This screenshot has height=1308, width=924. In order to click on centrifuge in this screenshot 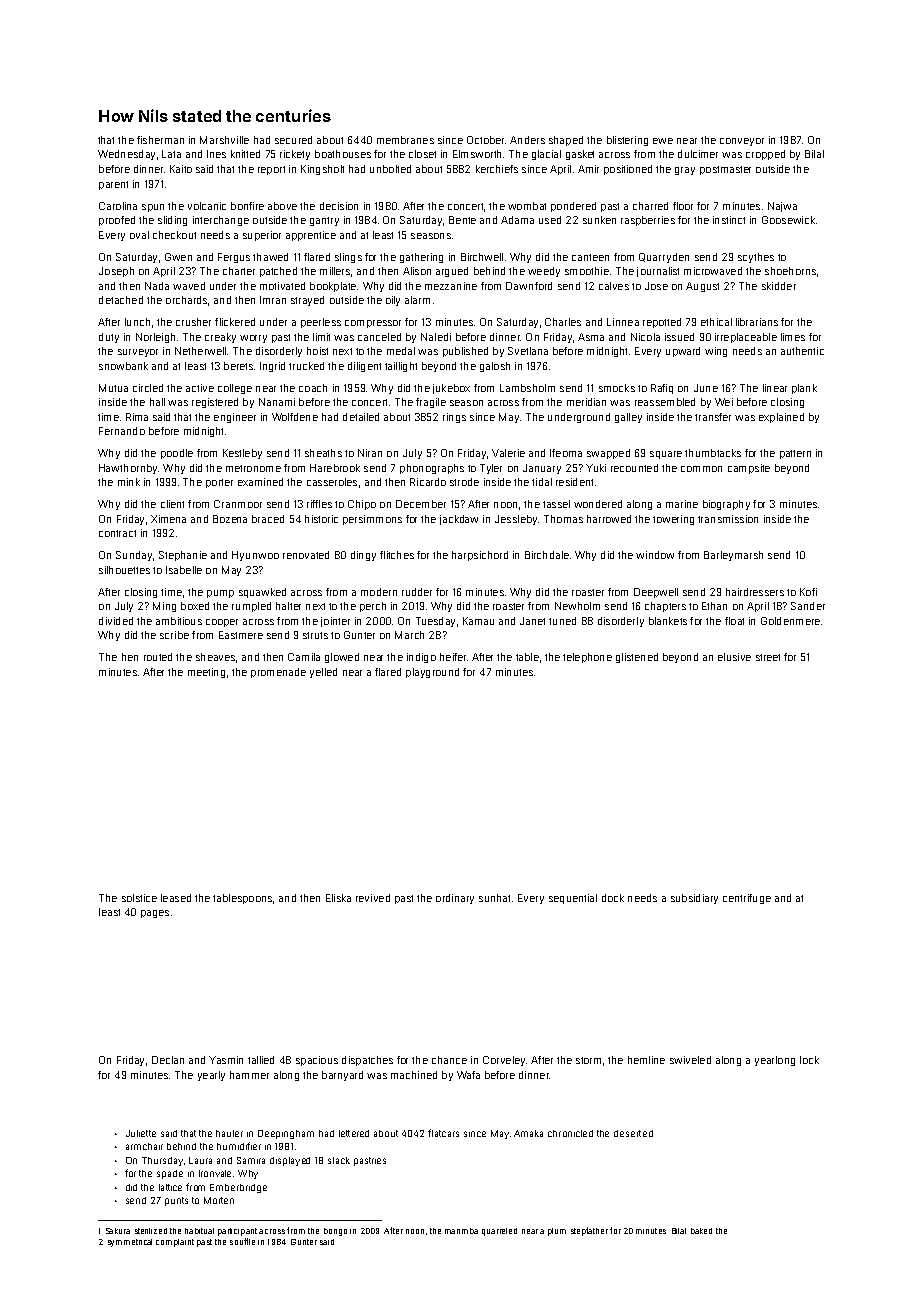, I will do `click(747, 899)`.
